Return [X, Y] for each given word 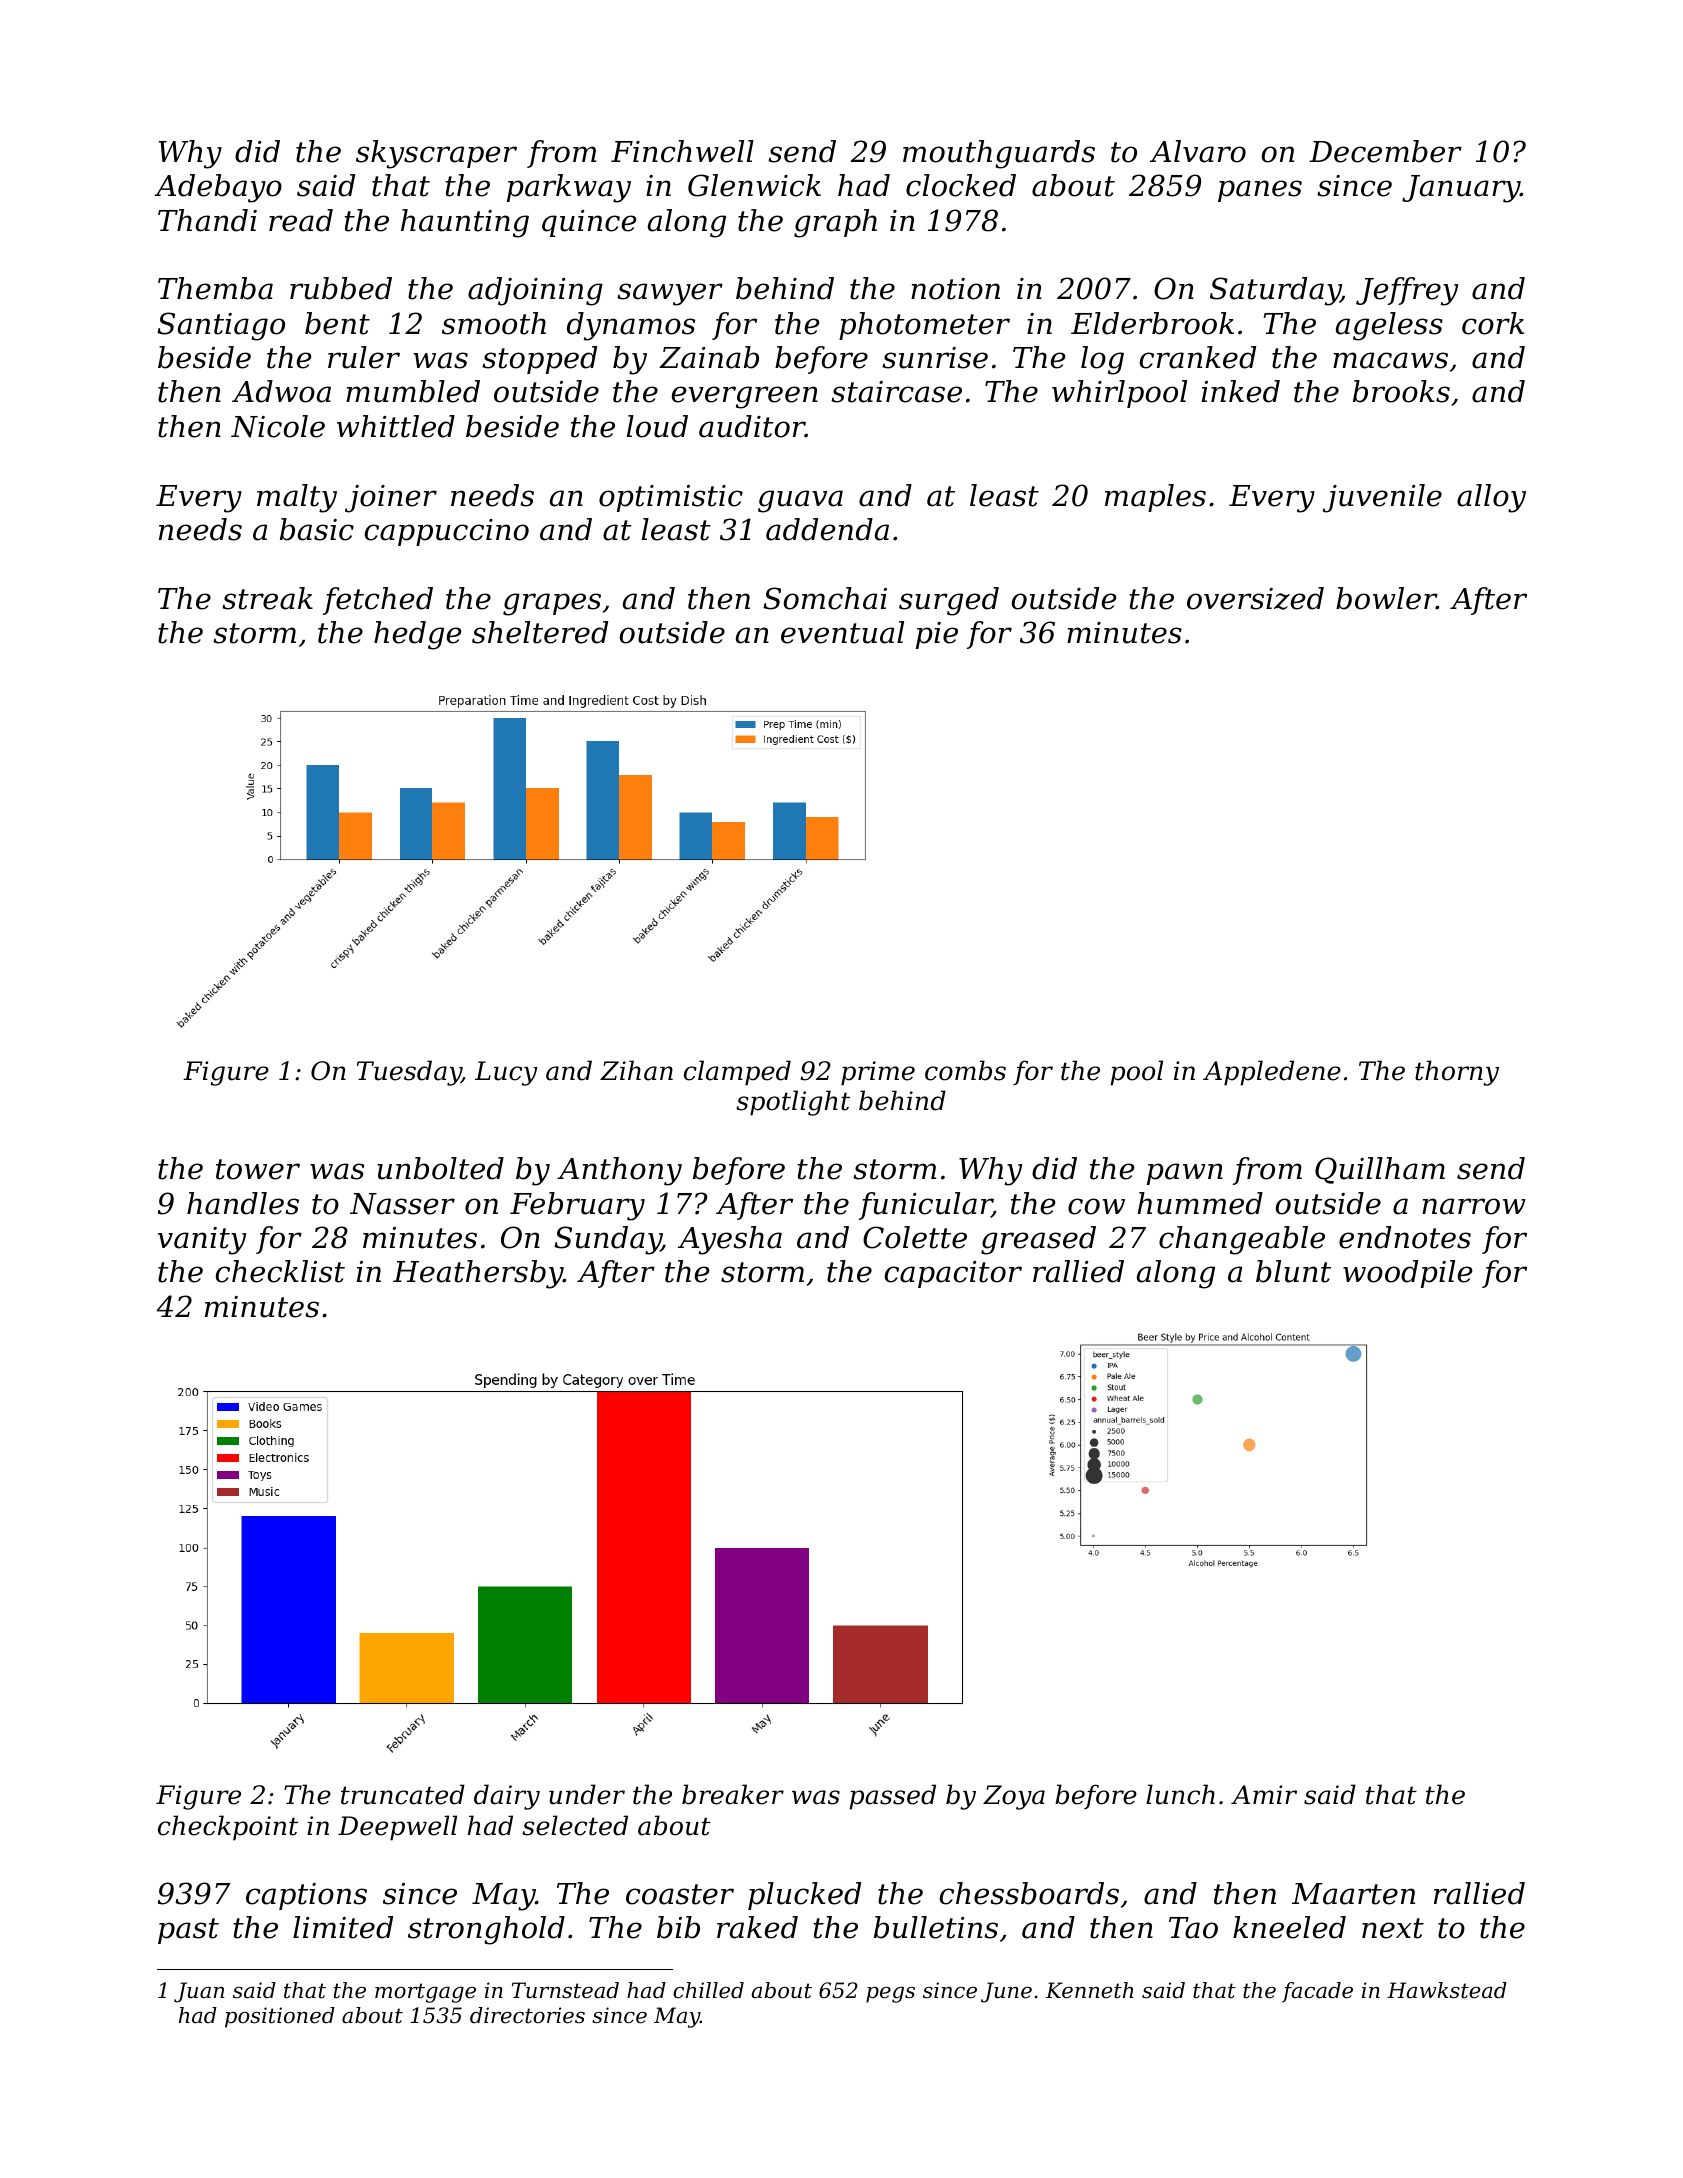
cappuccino [447, 532]
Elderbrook [1152, 323]
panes [1260, 191]
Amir [1264, 1794]
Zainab [709, 357]
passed [892, 1797]
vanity [202, 1241]
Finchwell [682, 151]
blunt [1293, 1271]
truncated [403, 1794]
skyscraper [436, 154]
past [188, 1931]
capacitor [953, 1274]
